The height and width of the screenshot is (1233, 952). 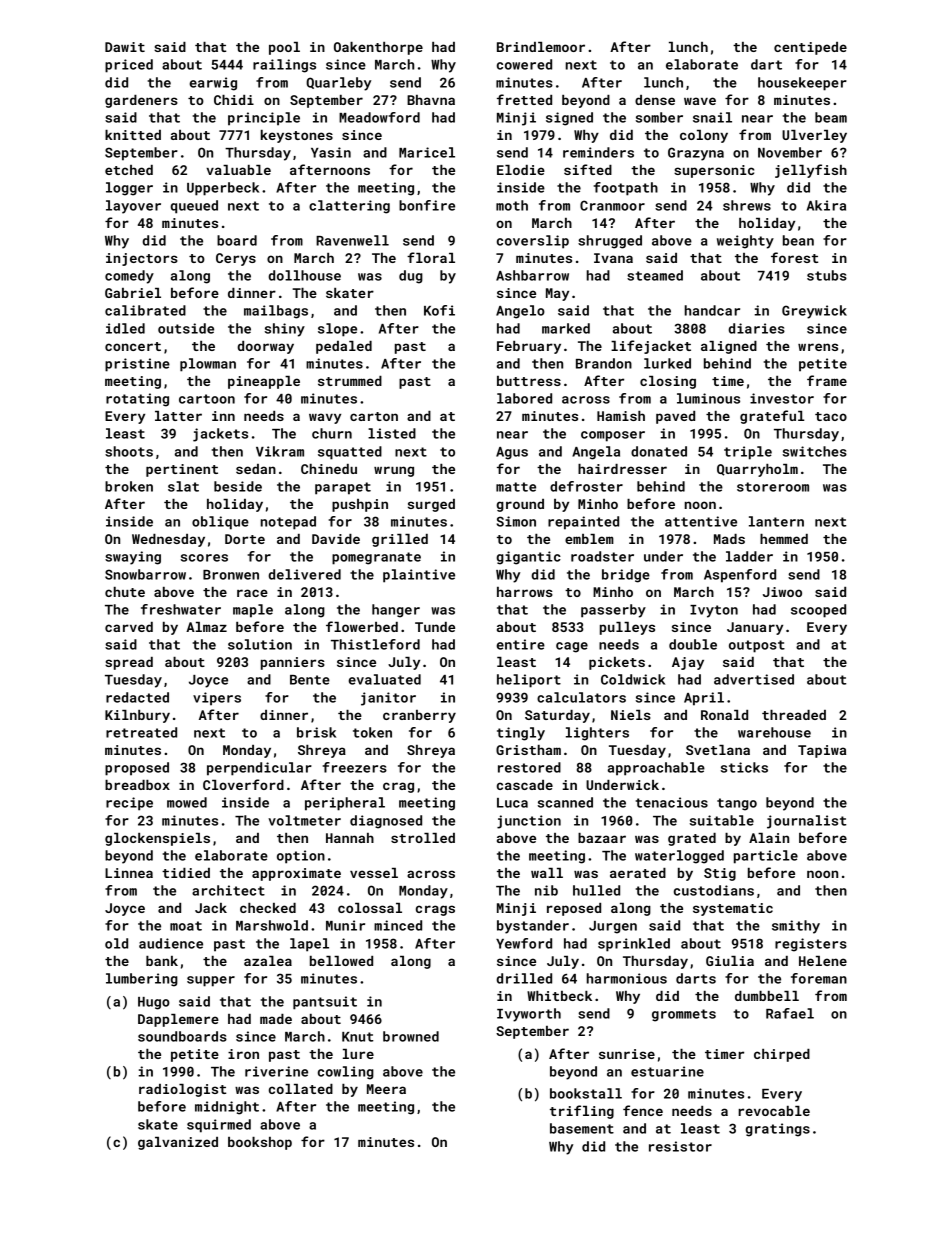 What do you see at coordinates (524, 978) in the screenshot?
I see `drilled` at bounding box center [524, 978].
